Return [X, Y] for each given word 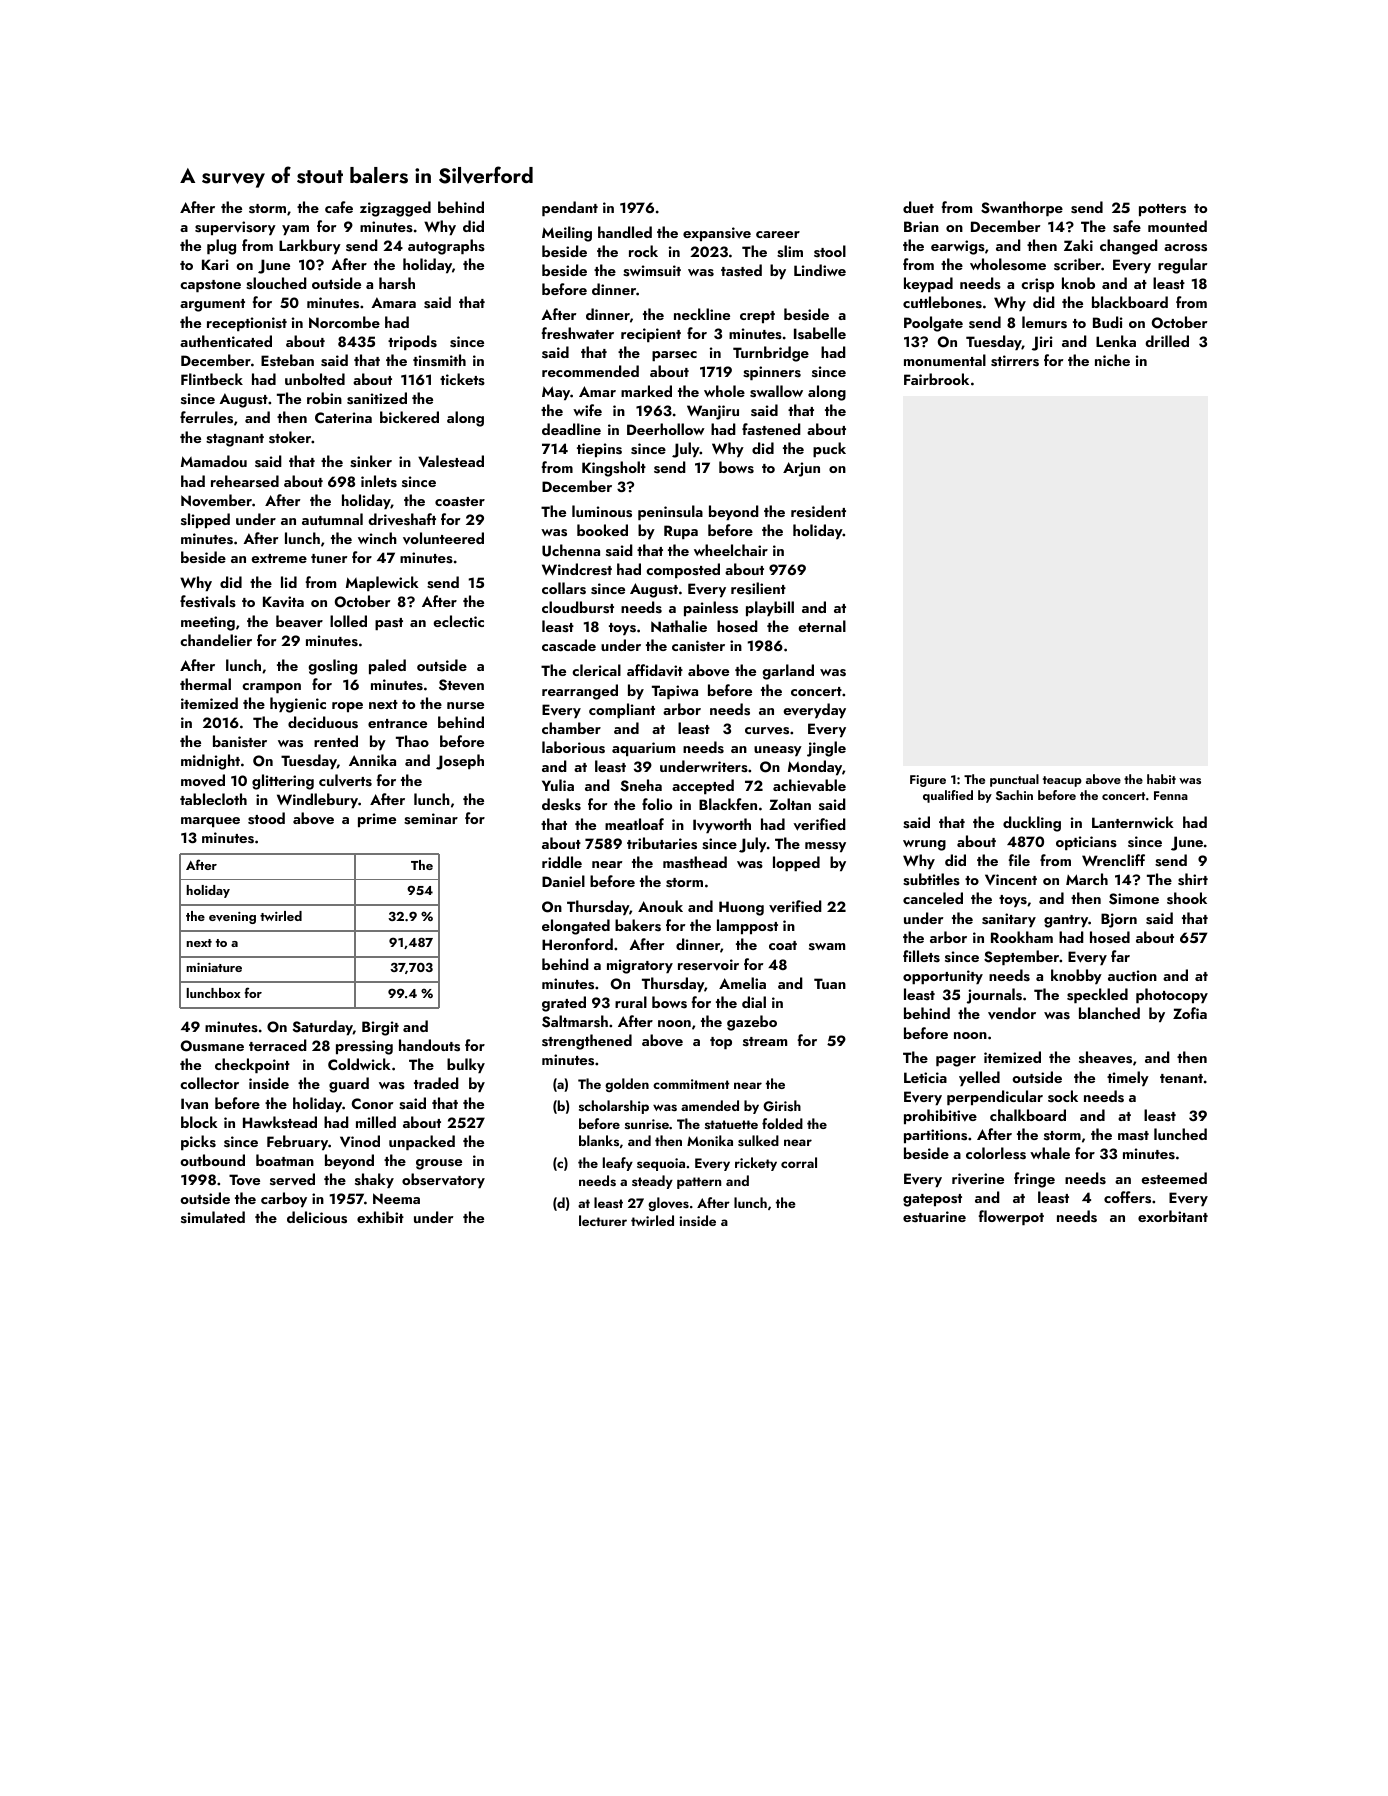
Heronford [577, 944]
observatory [443, 1180]
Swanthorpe [1022, 208]
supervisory [235, 228]
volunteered [443, 538]
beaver [299, 621]
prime [377, 820]
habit [1161, 779]
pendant [570, 208]
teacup [1062, 781]
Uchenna [571, 550]
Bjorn [1119, 920]
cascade [569, 645]
